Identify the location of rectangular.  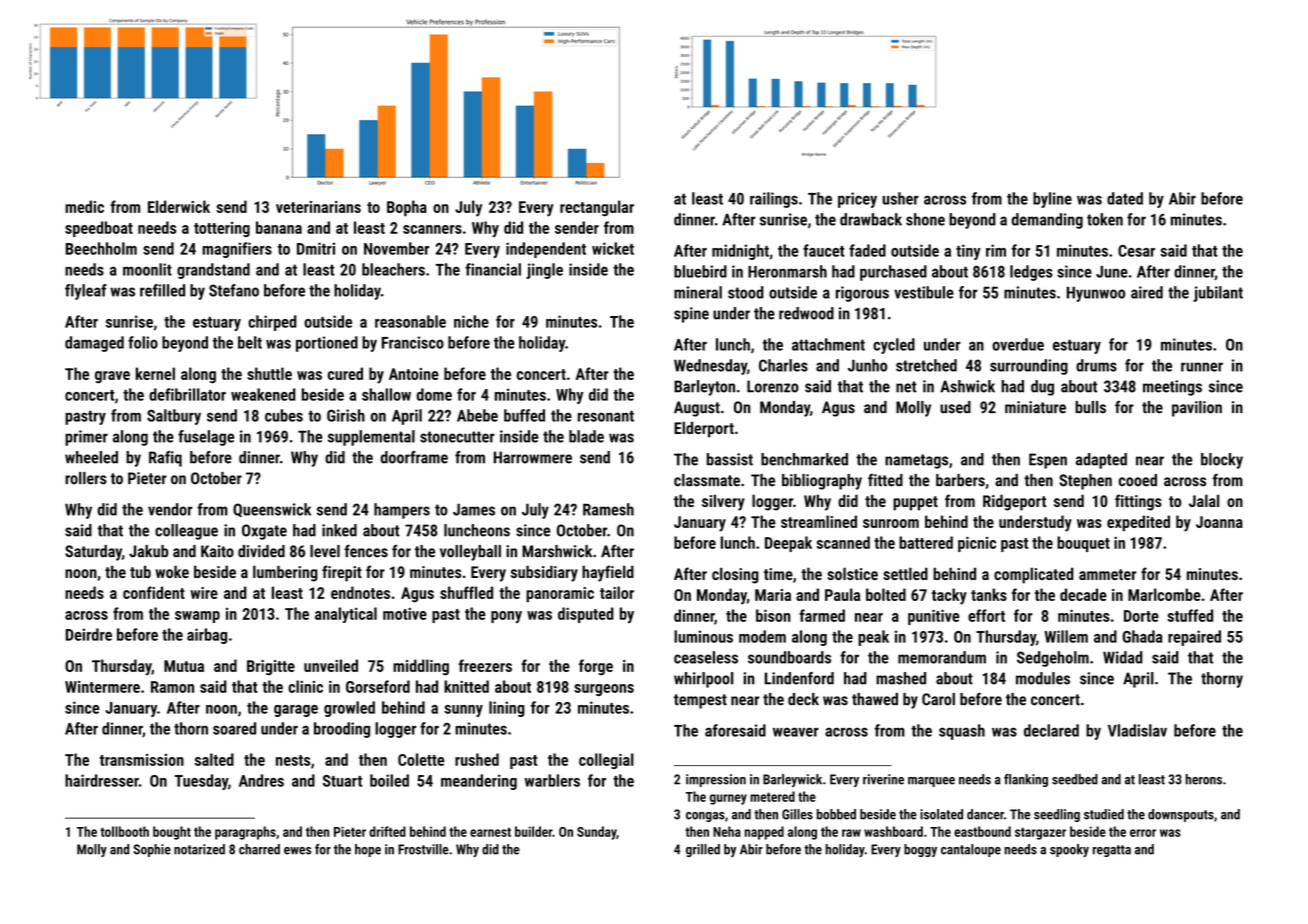
(597, 208).
